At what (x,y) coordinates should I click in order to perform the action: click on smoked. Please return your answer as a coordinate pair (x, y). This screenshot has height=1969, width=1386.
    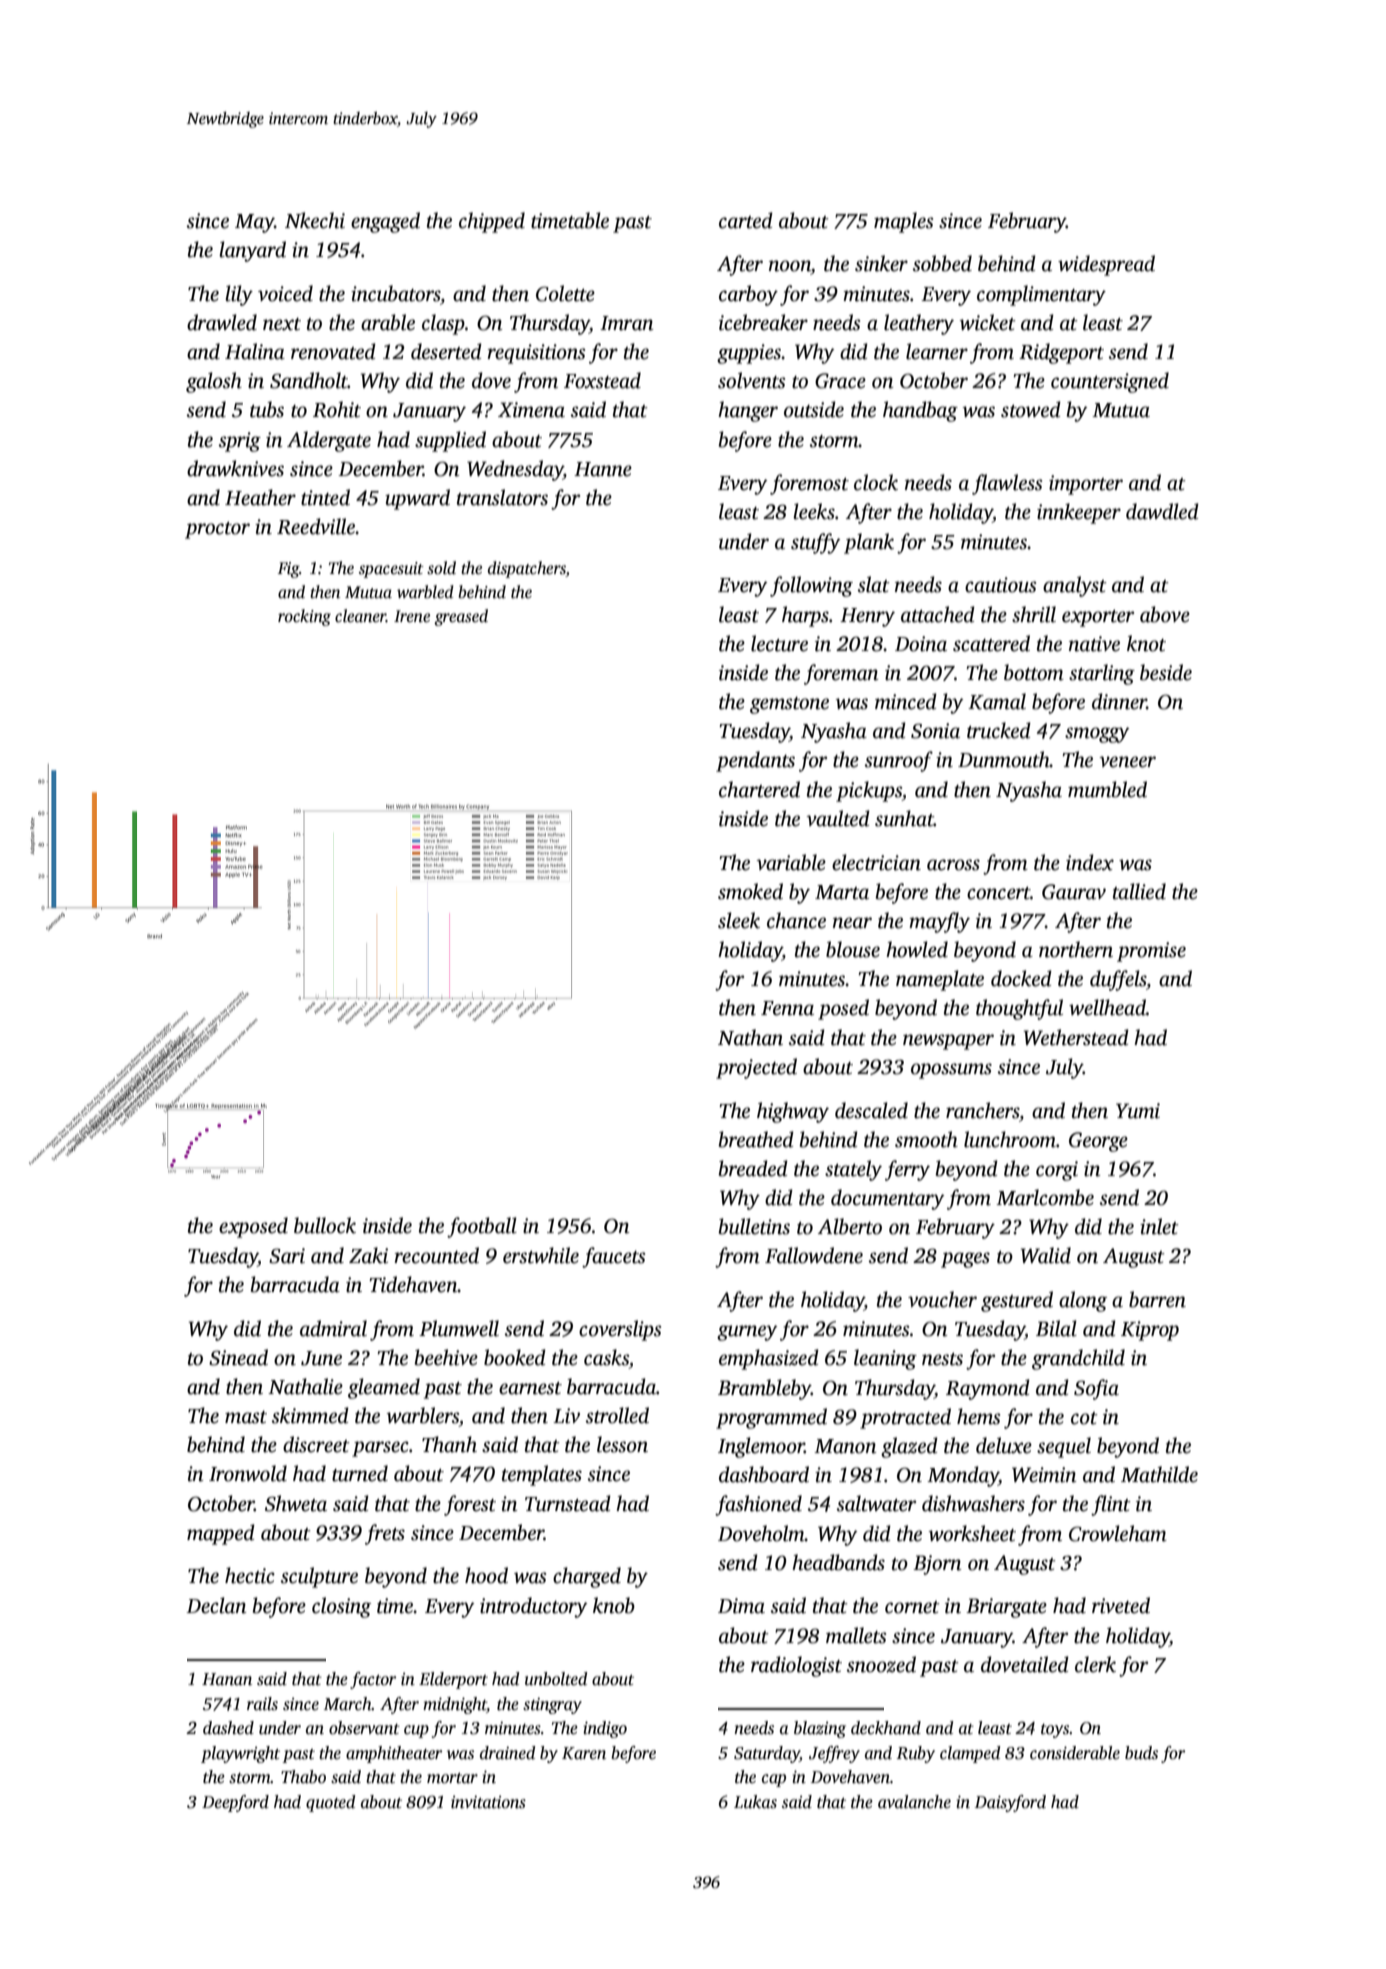
    Looking at the image, I should click on (750, 891).
